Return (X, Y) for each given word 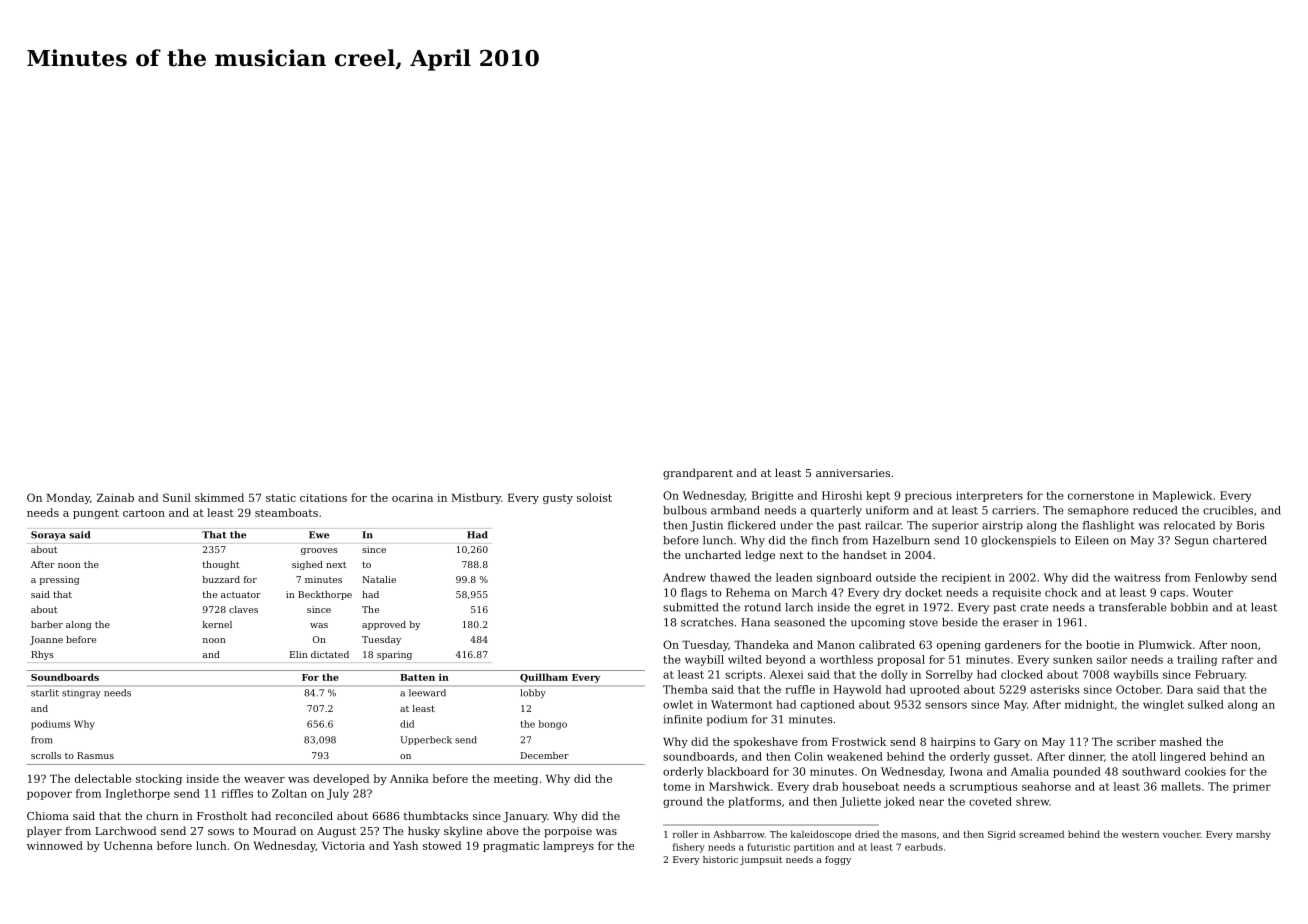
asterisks (1054, 689)
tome (677, 787)
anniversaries (853, 473)
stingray (81, 694)
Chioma (48, 815)
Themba (685, 689)
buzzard (221, 579)
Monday (68, 498)
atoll (1144, 756)
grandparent (698, 474)
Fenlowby (1221, 578)
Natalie (379, 579)
